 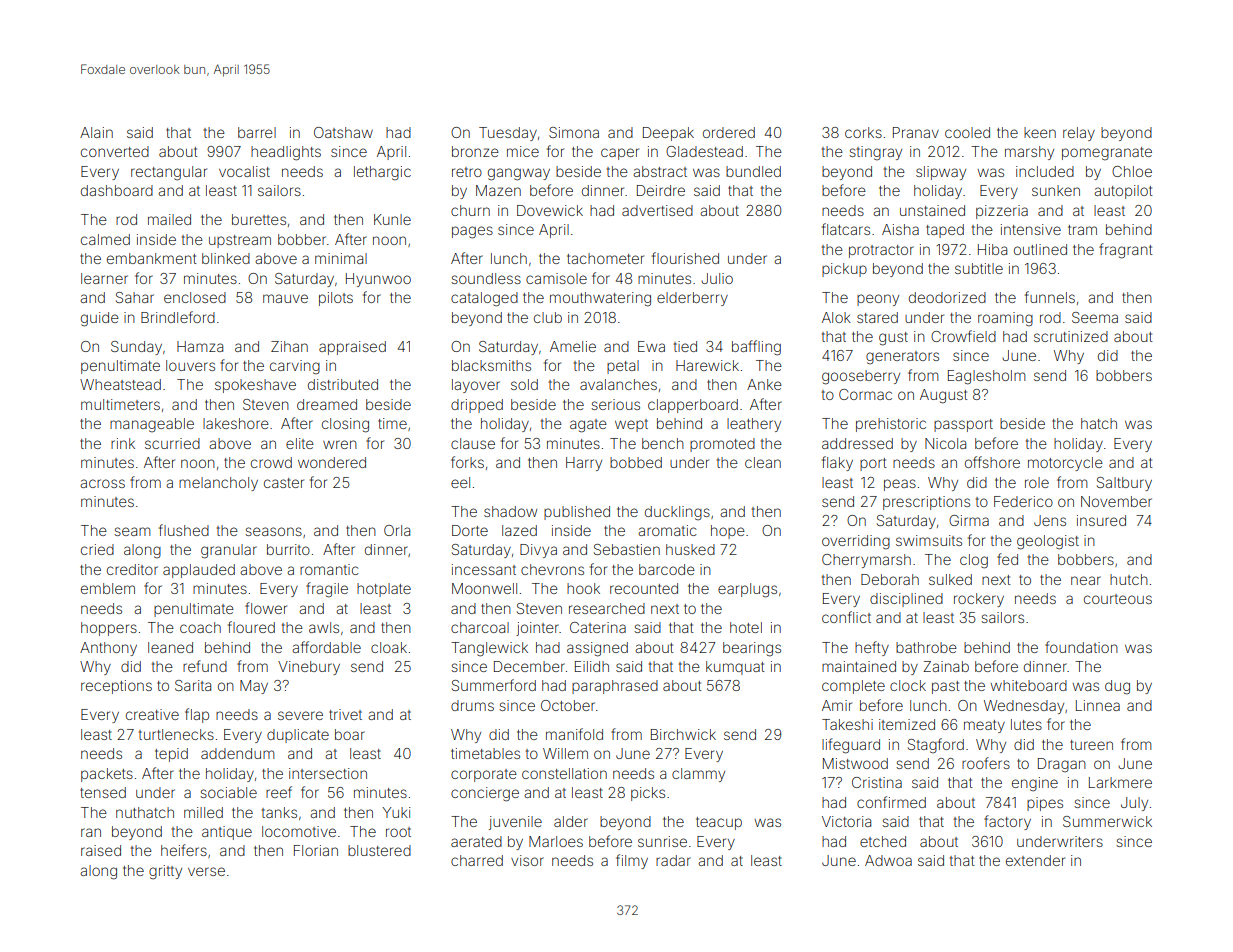 I want to click on near, so click(x=1086, y=580).
